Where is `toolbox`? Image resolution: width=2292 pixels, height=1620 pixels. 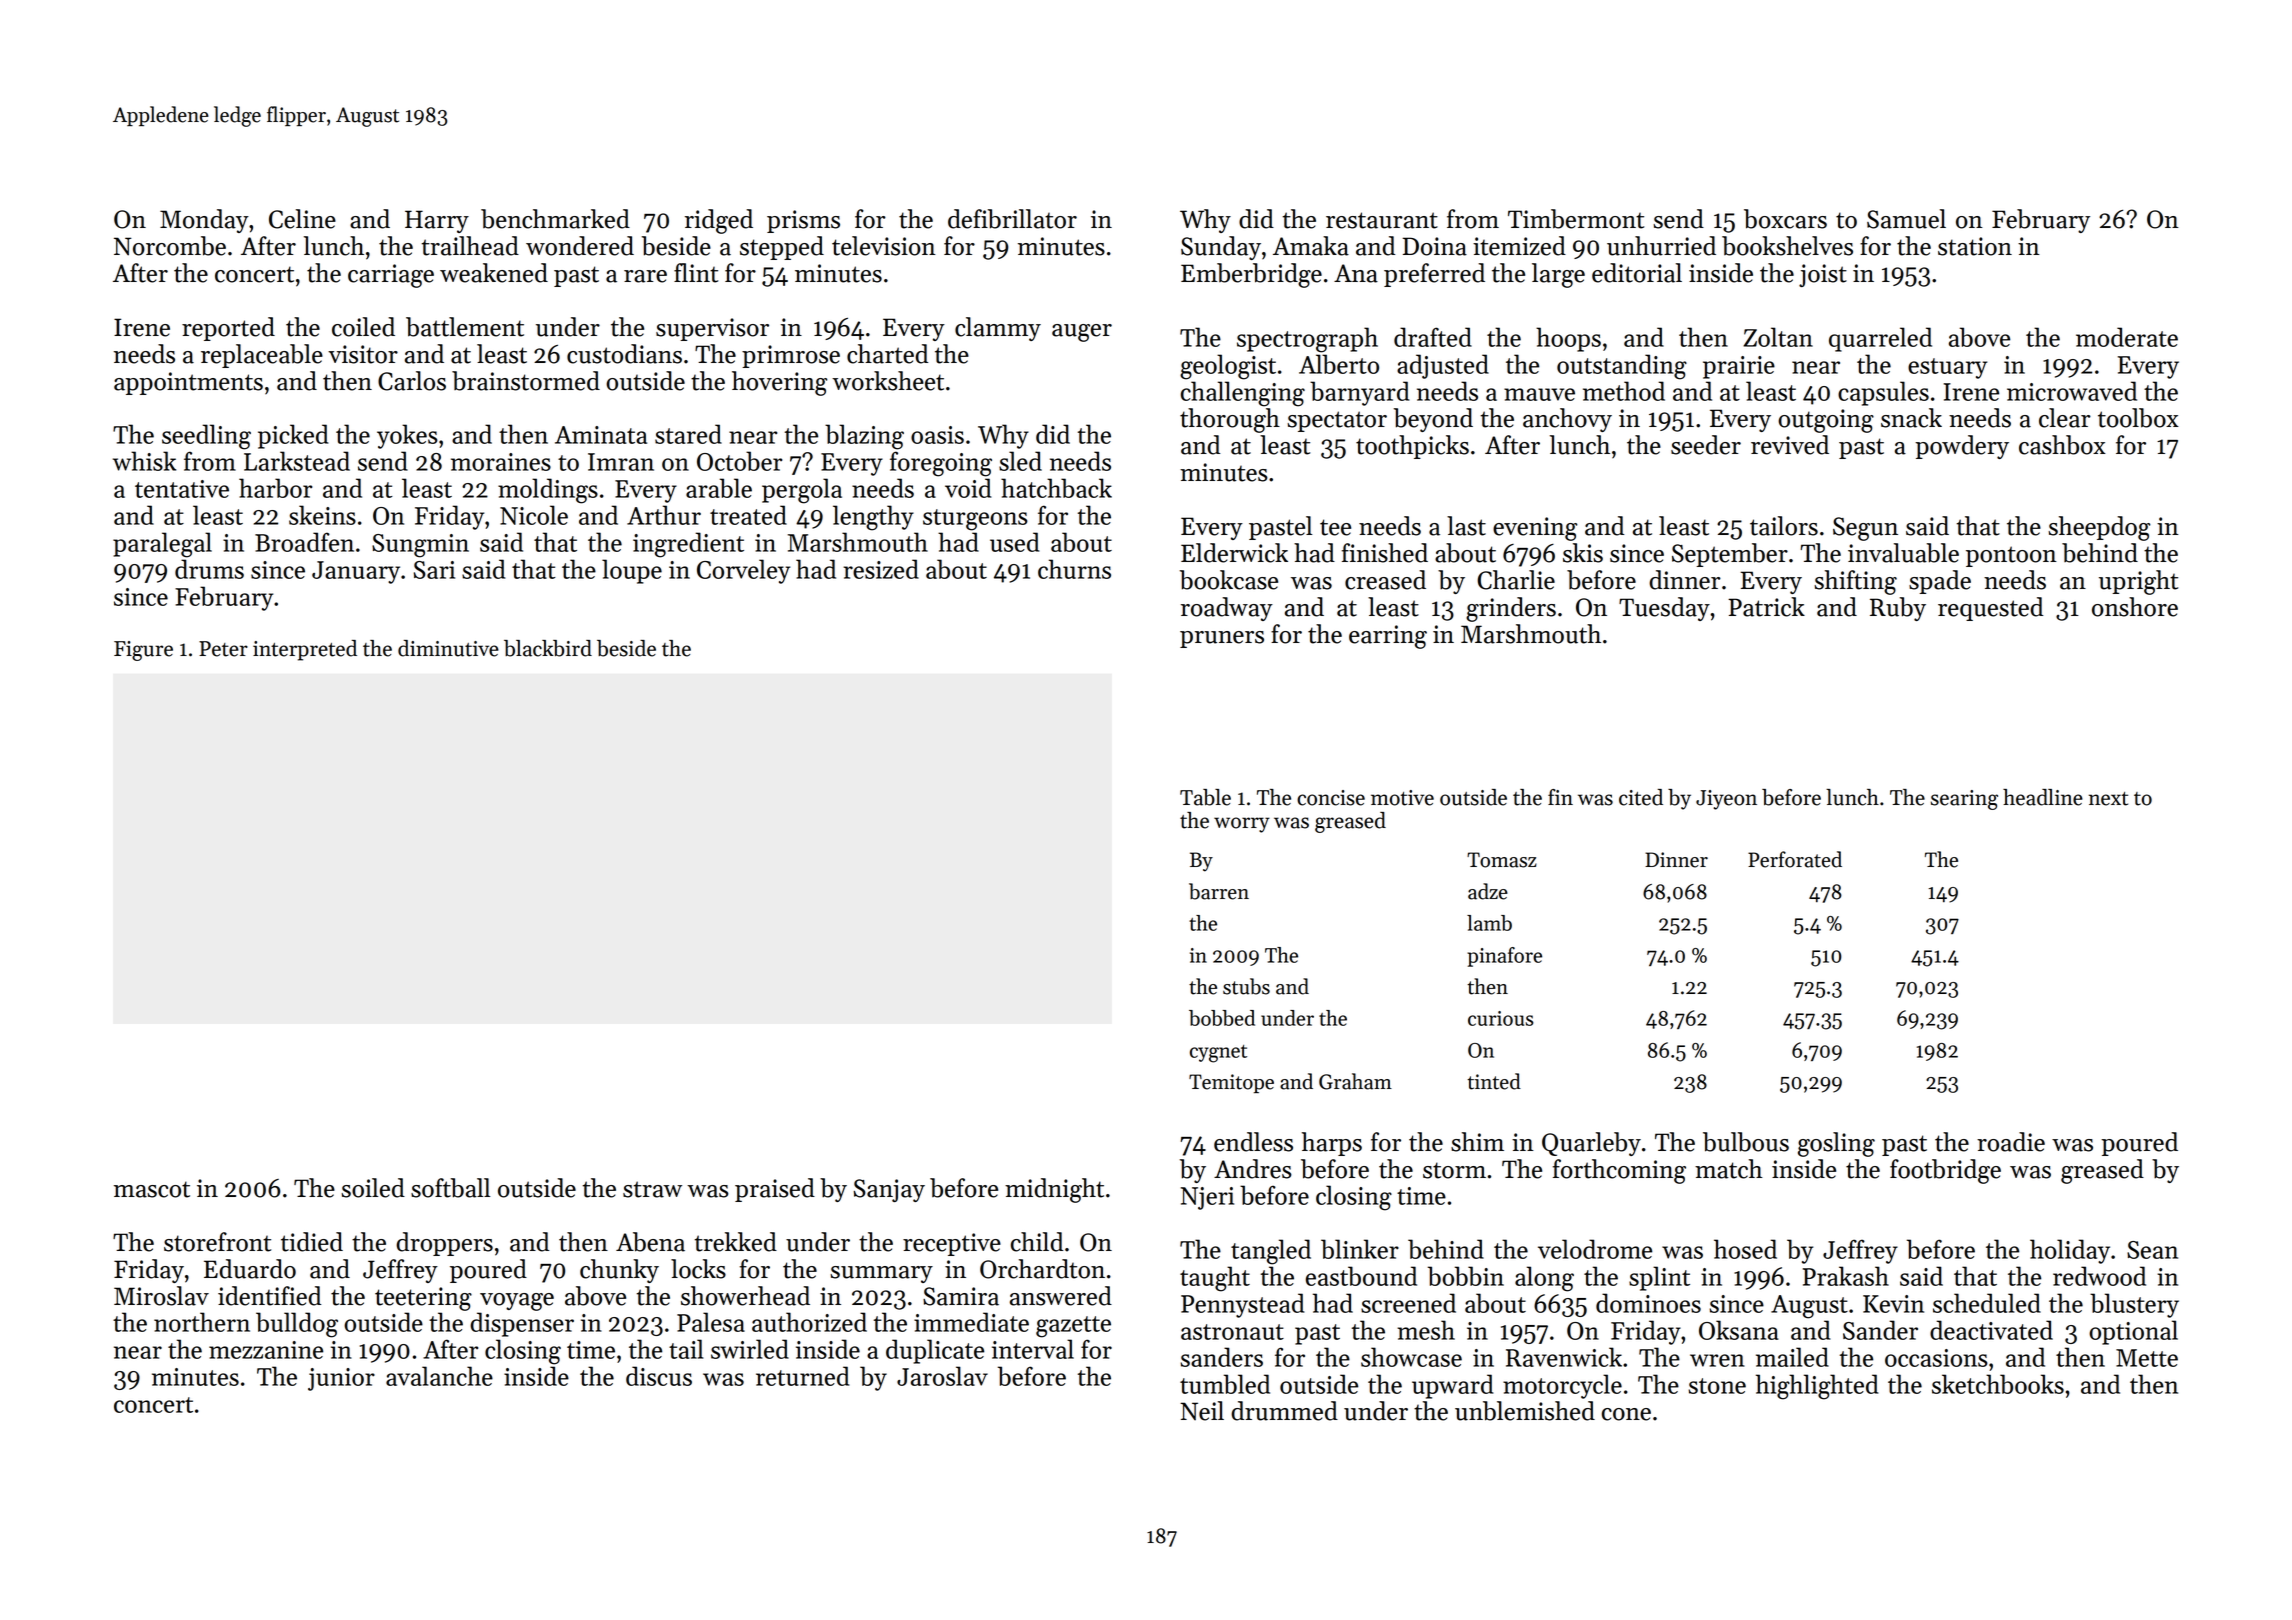
toolbox is located at coordinates (2138, 418).
